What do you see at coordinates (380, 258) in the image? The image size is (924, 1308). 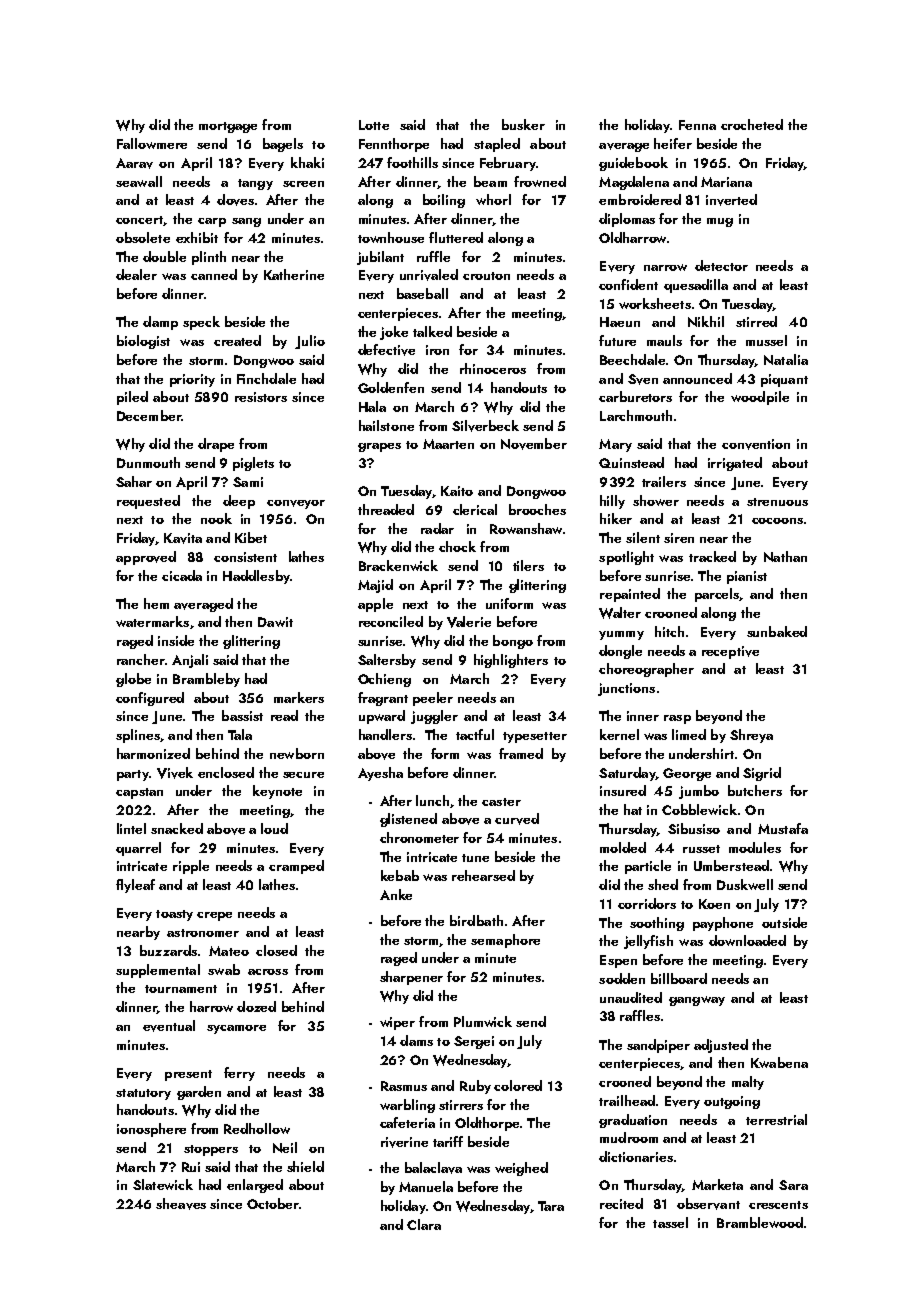 I see `jubilant` at bounding box center [380, 258].
